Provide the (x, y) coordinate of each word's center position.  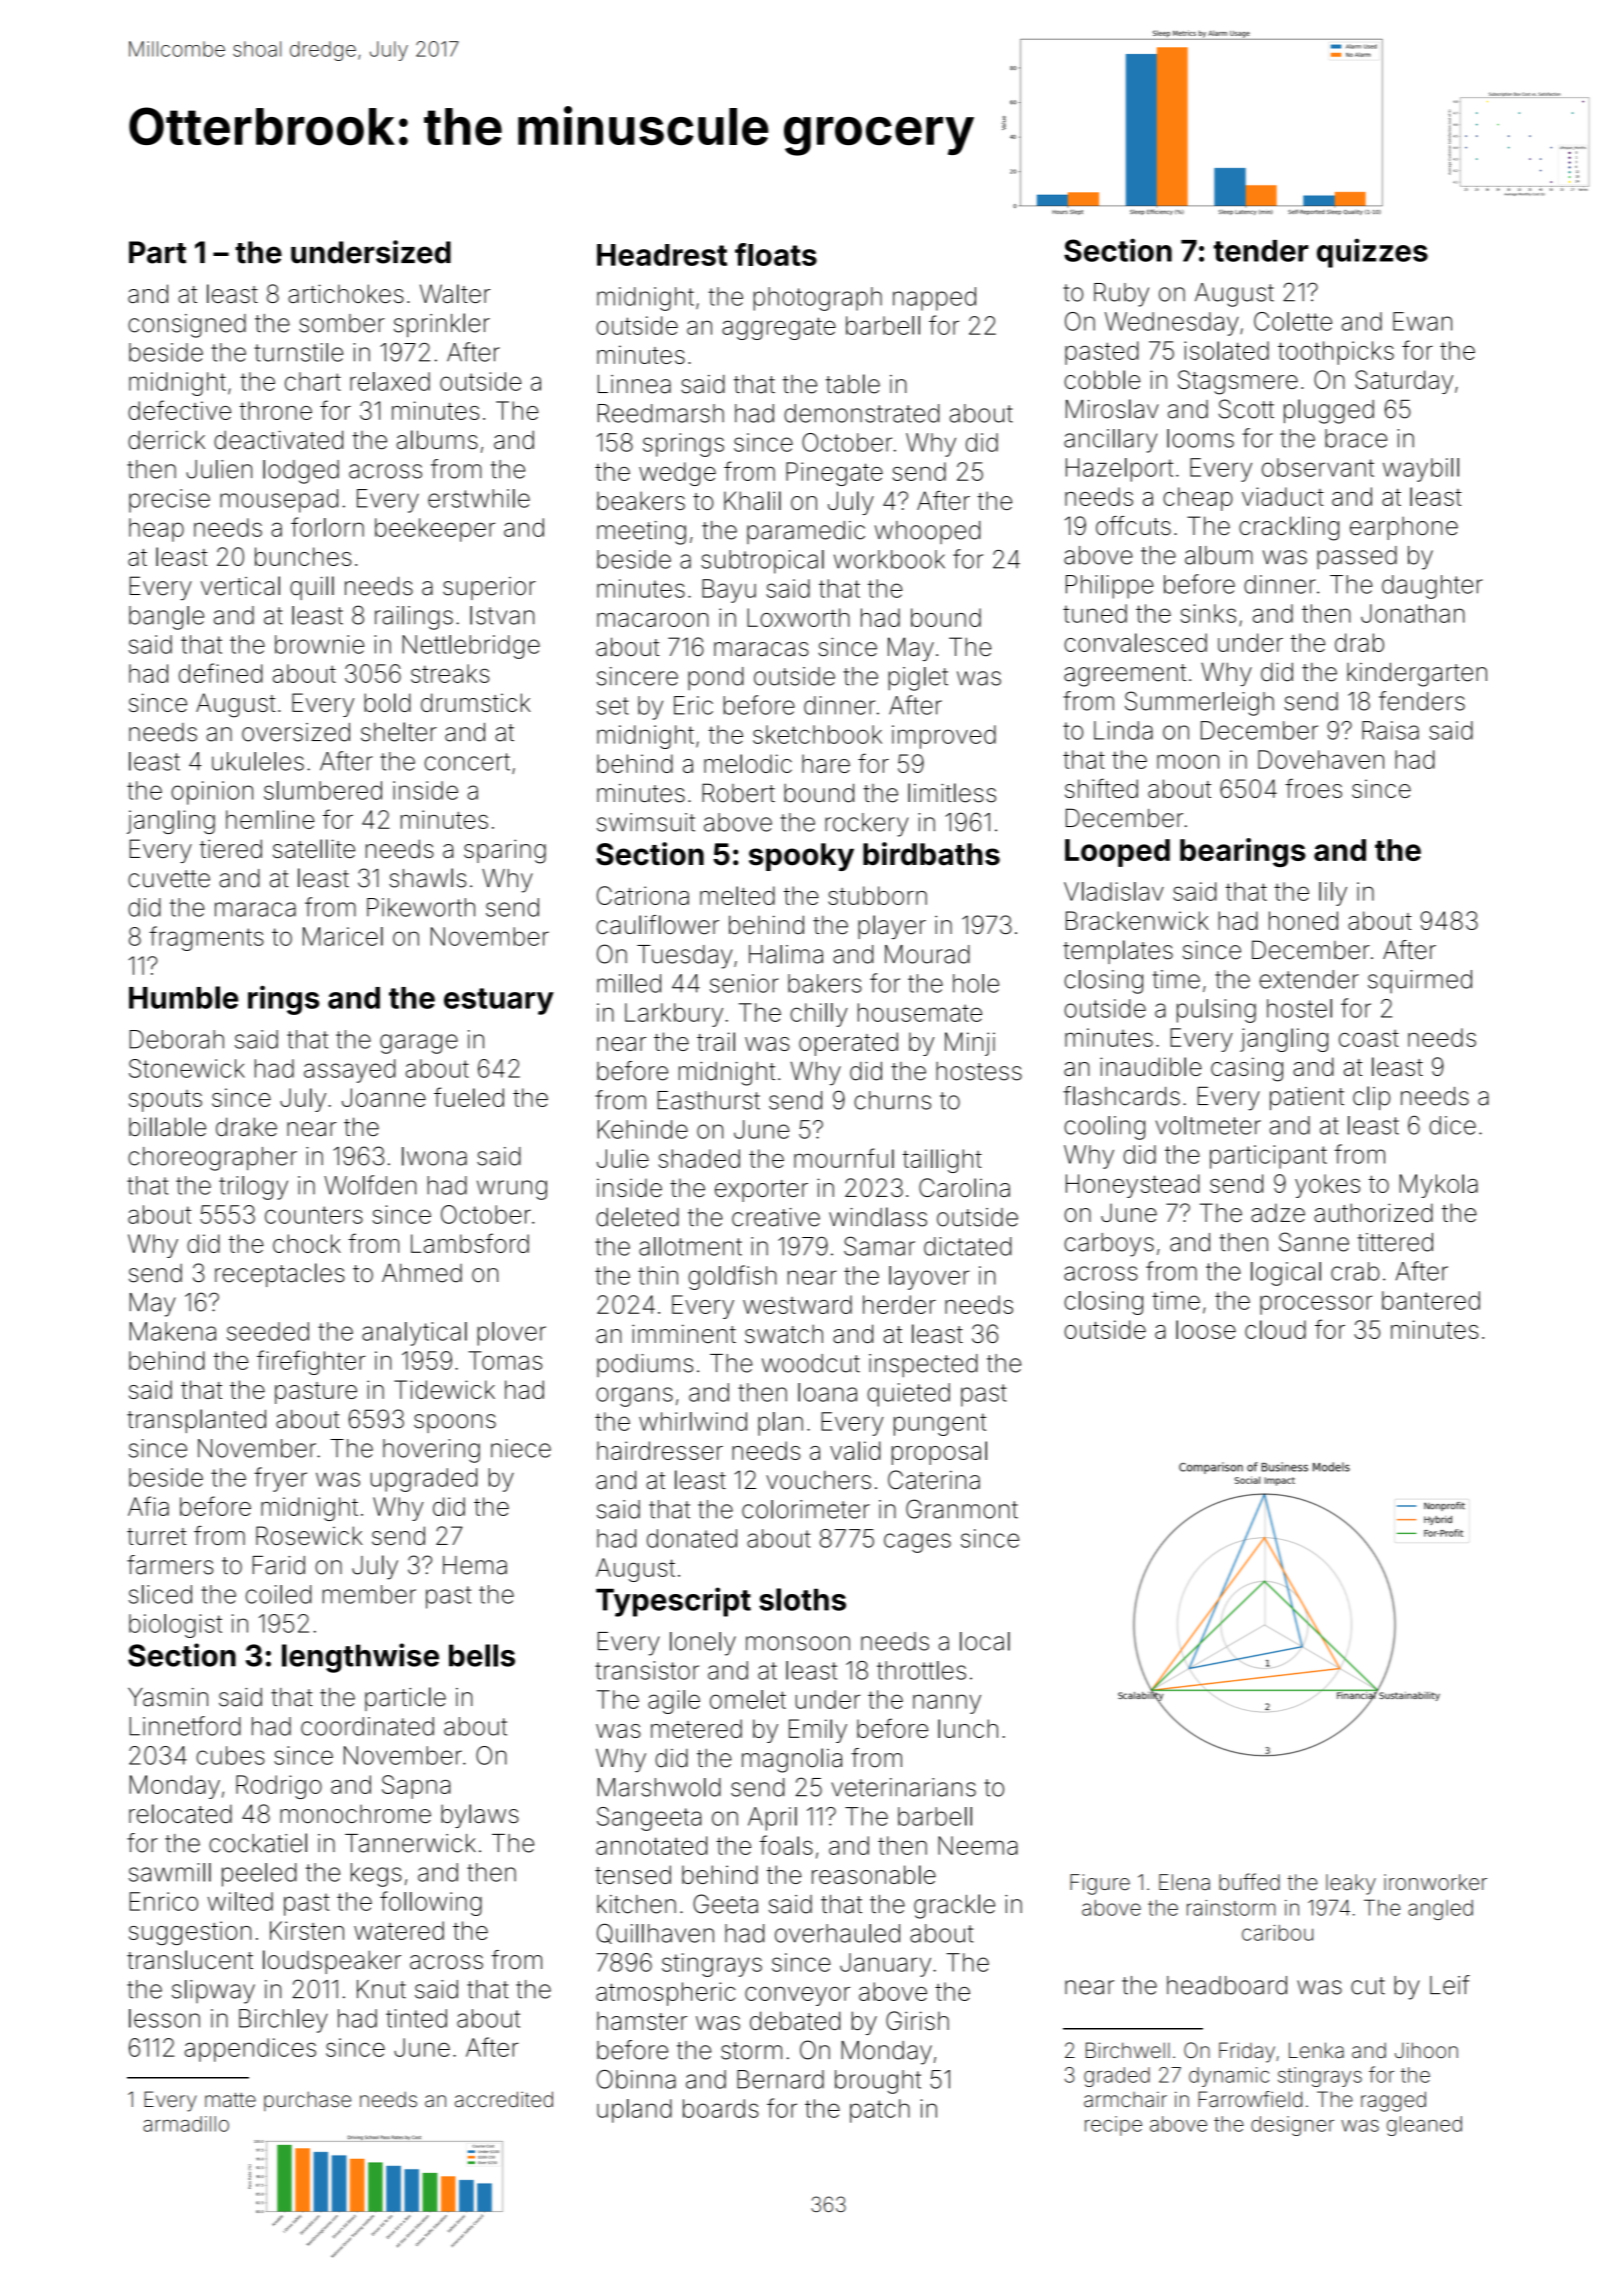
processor (1316, 1305)
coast (1369, 1038)
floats (776, 254)
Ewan (1422, 321)
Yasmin (168, 1697)
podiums (645, 1365)
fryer (280, 1479)
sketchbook (817, 734)
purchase (307, 2101)
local (985, 1641)
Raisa (1390, 730)
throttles (921, 1670)
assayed (349, 1071)
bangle (166, 618)
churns (892, 1100)
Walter (455, 293)
